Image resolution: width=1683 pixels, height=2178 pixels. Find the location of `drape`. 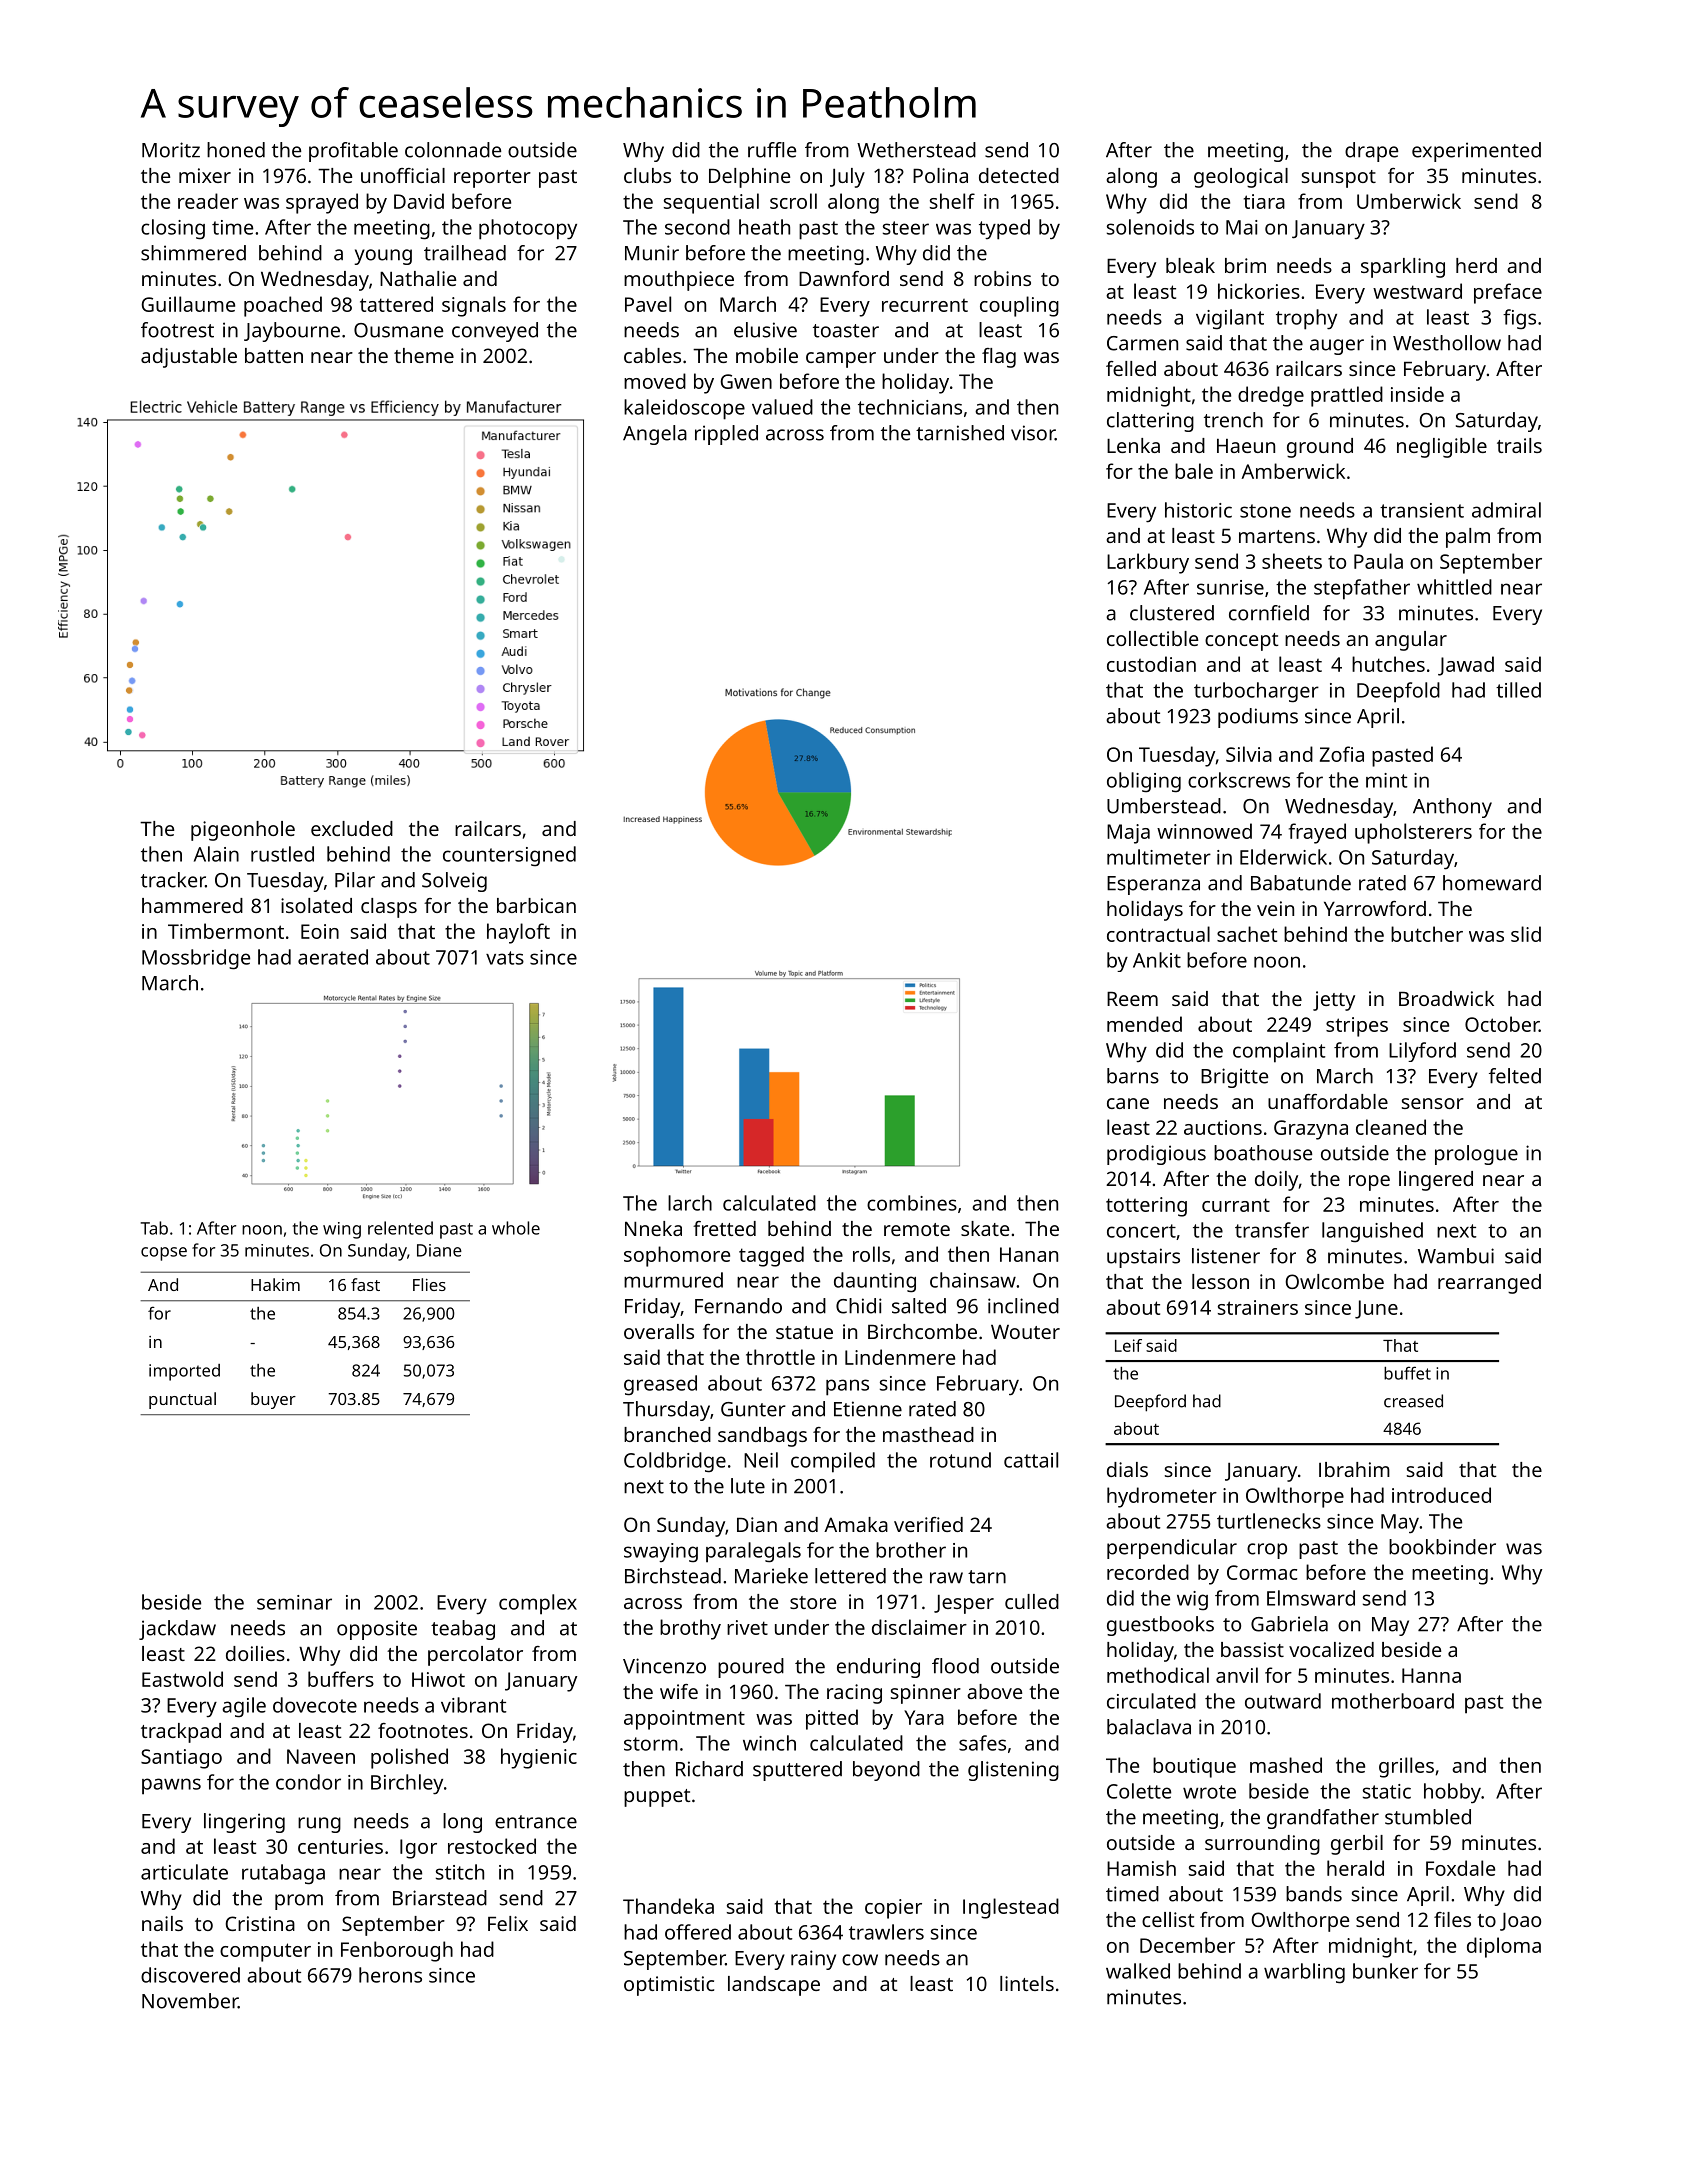

drape is located at coordinates (1371, 152).
